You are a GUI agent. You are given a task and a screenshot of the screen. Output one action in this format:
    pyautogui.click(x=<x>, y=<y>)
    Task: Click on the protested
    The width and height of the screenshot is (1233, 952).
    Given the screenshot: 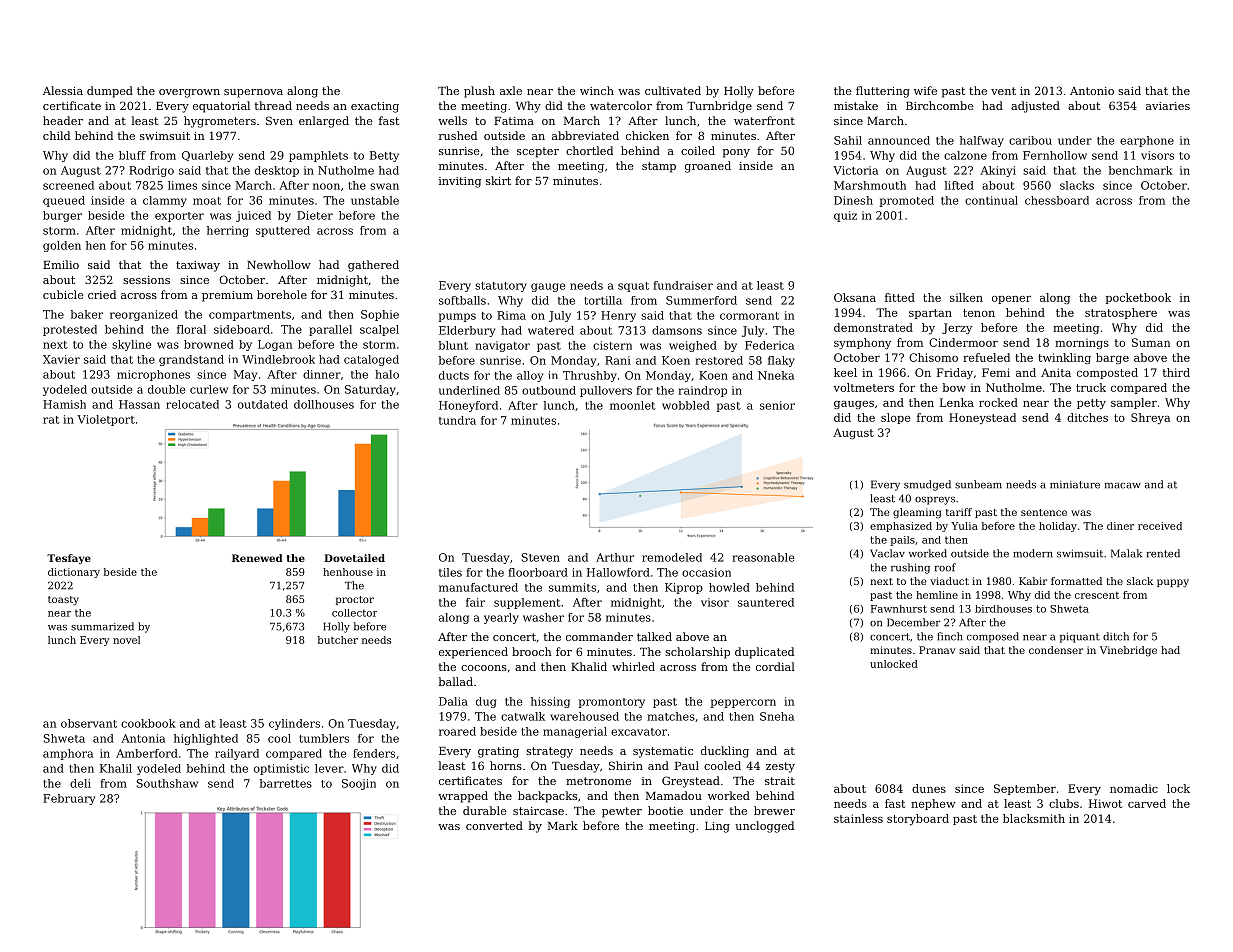 What is the action you would take?
    pyautogui.click(x=70, y=330)
